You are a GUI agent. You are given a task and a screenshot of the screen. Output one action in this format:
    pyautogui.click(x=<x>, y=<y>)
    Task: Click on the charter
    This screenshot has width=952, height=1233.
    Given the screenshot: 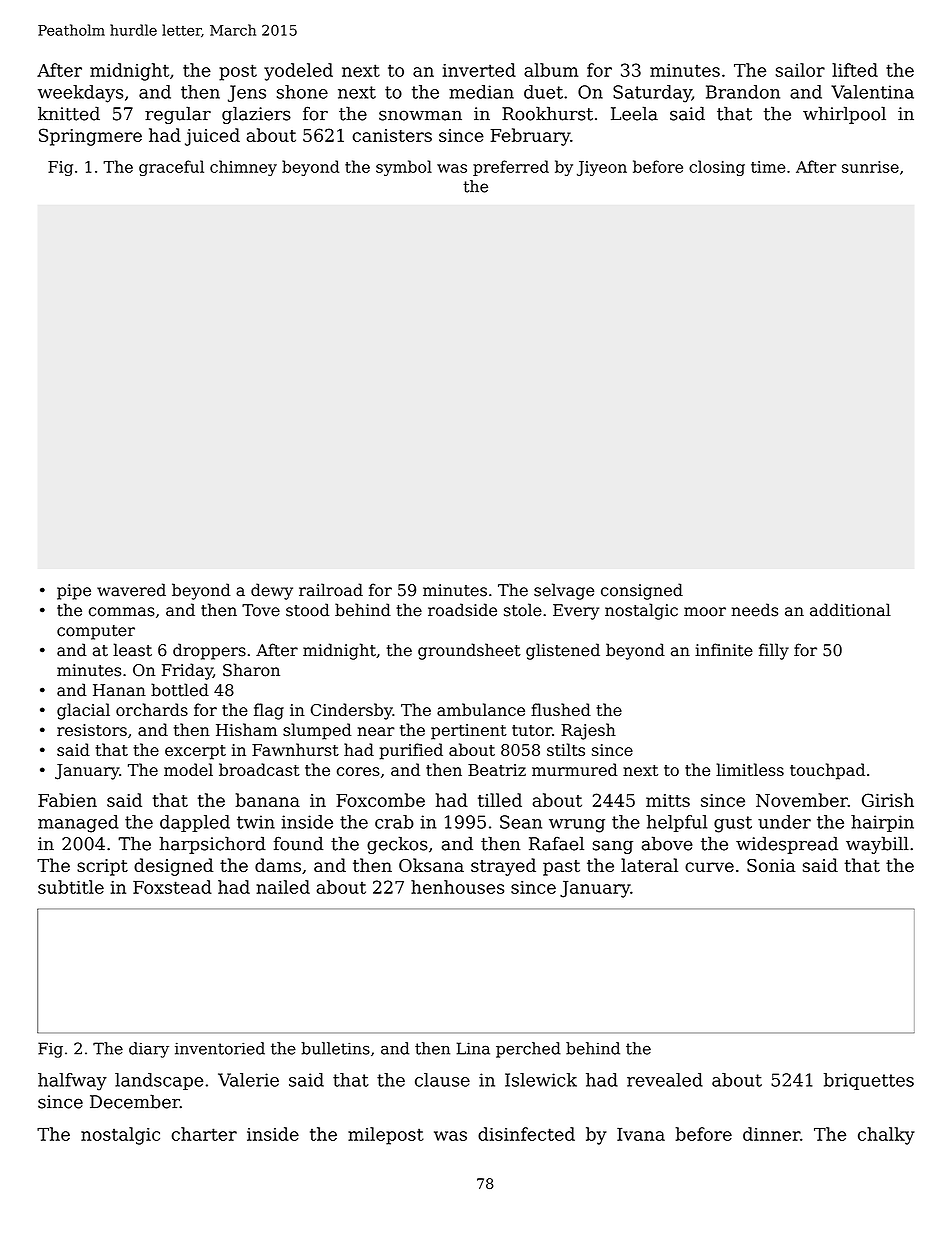 What is the action you would take?
    pyautogui.click(x=204, y=1134)
